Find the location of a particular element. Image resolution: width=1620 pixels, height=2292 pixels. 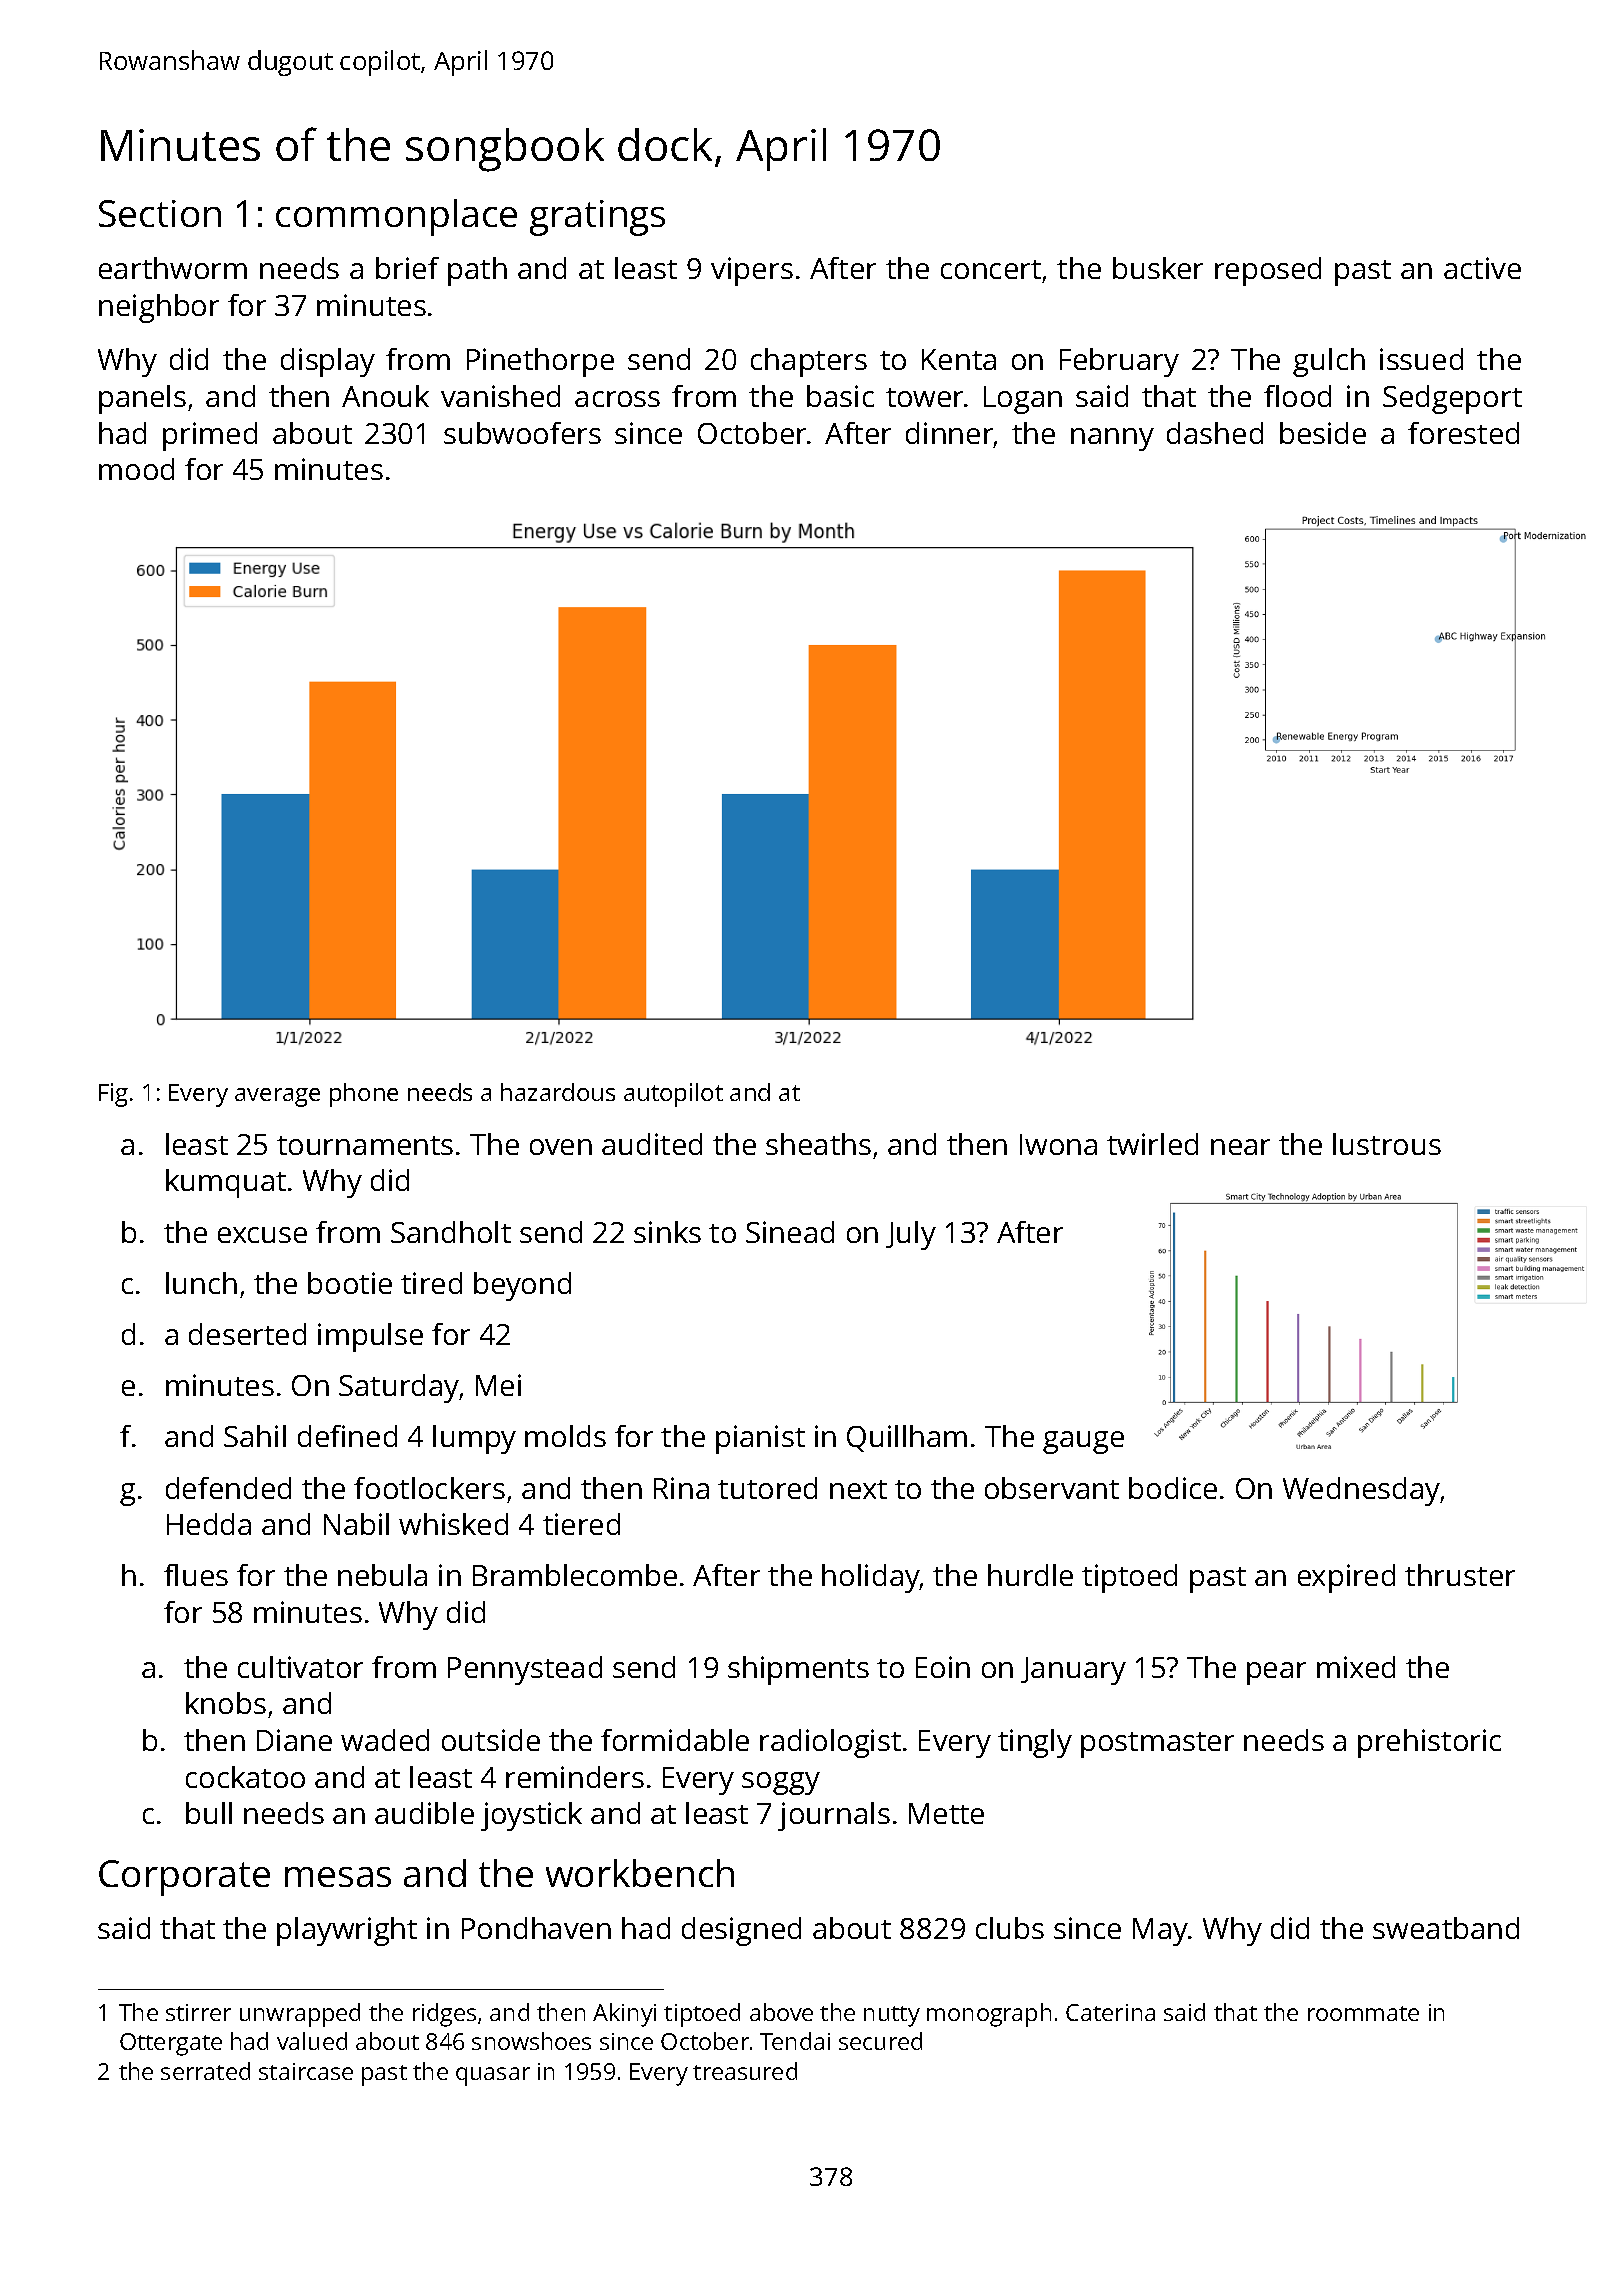

hazardous is located at coordinates (558, 1092).
